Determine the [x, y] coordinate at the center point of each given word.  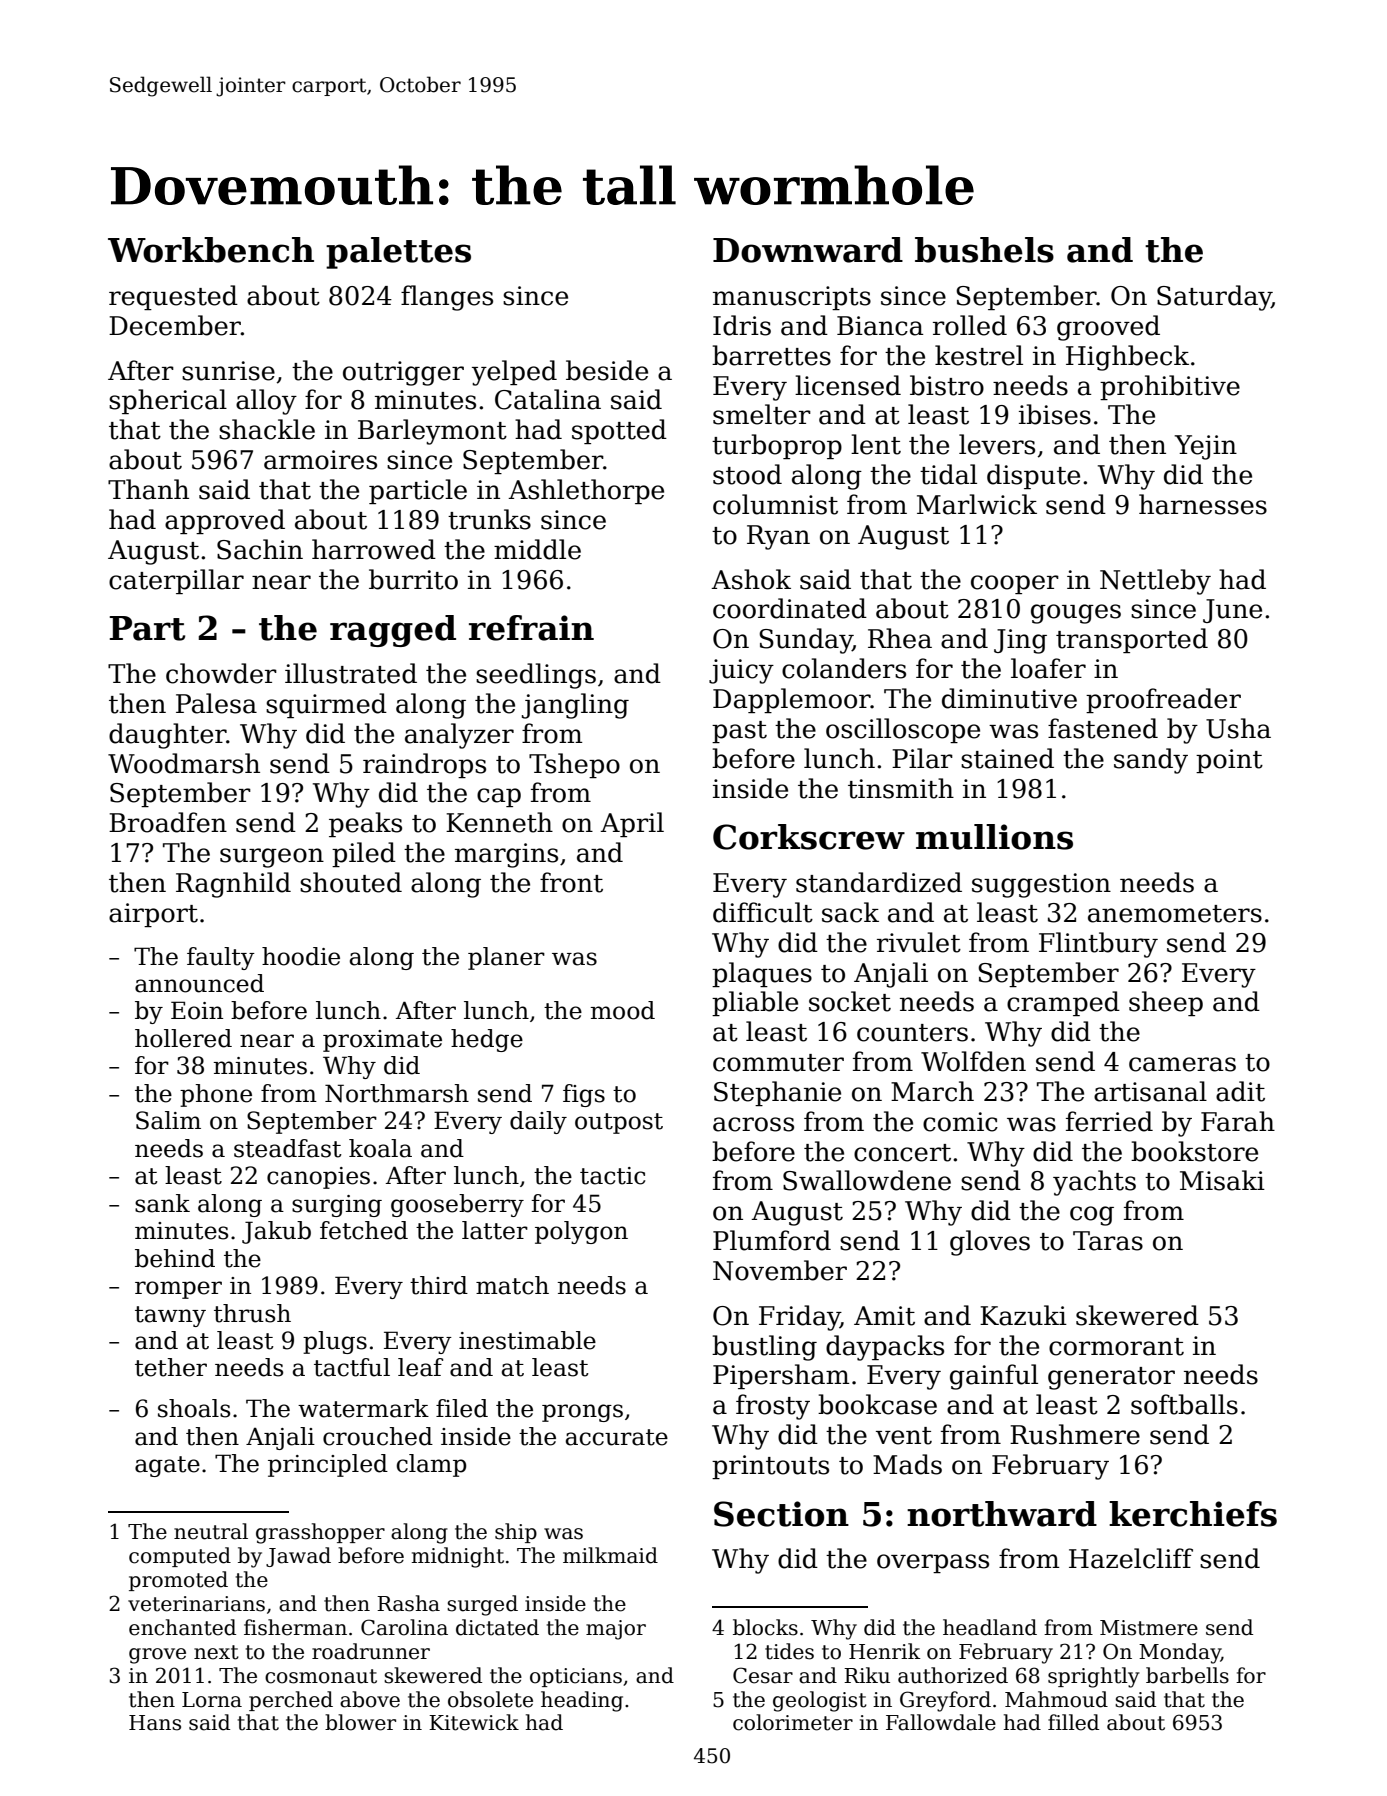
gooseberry [457, 1205]
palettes [398, 253]
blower [360, 1722]
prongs [582, 1413]
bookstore [1194, 1151]
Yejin [1205, 447]
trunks [489, 519]
